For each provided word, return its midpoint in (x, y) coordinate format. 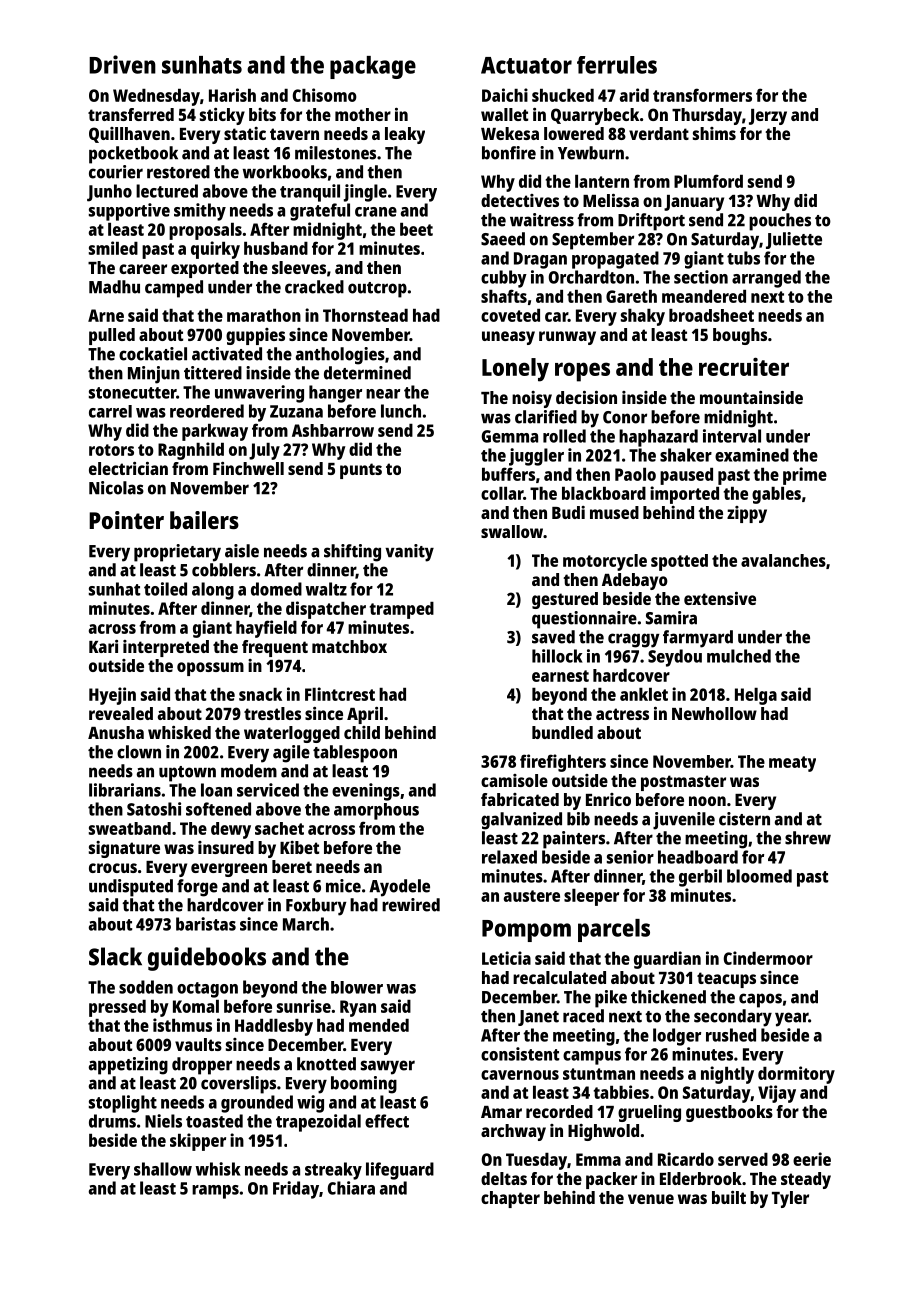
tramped (401, 610)
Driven (122, 64)
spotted (679, 562)
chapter (510, 1199)
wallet (504, 114)
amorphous (376, 811)
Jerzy (768, 117)
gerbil (700, 878)
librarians (125, 790)
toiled (165, 589)
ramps (215, 1192)
